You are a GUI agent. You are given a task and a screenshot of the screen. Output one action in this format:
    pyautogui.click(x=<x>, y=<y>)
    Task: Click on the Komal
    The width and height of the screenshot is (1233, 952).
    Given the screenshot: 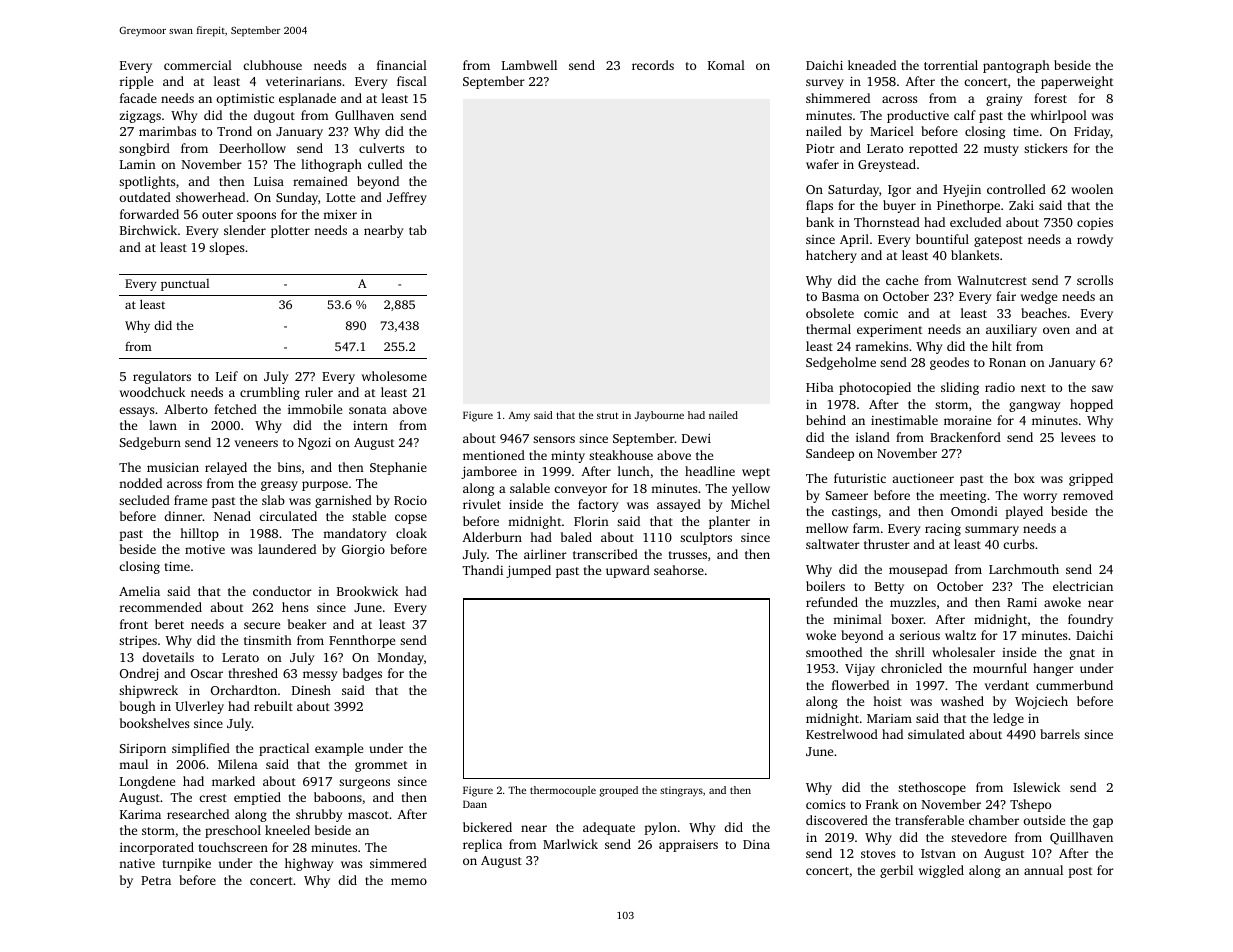 What is the action you would take?
    pyautogui.click(x=726, y=65)
